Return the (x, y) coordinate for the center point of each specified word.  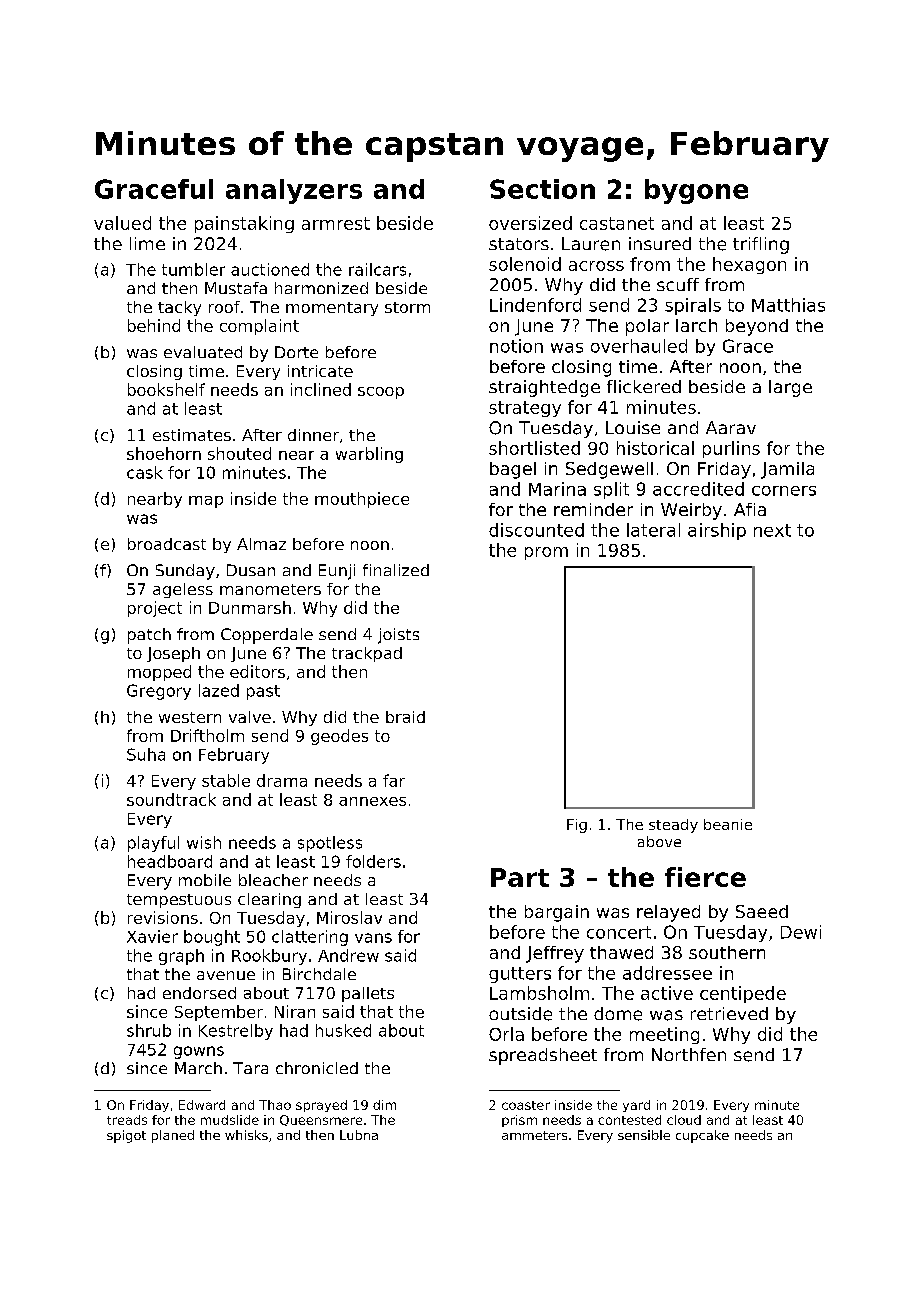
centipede (743, 994)
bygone (696, 191)
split (611, 490)
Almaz (261, 544)
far (394, 780)
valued (122, 223)
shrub (149, 1030)
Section (542, 189)
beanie (728, 824)
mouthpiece (362, 500)
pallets (368, 994)
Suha (146, 754)
